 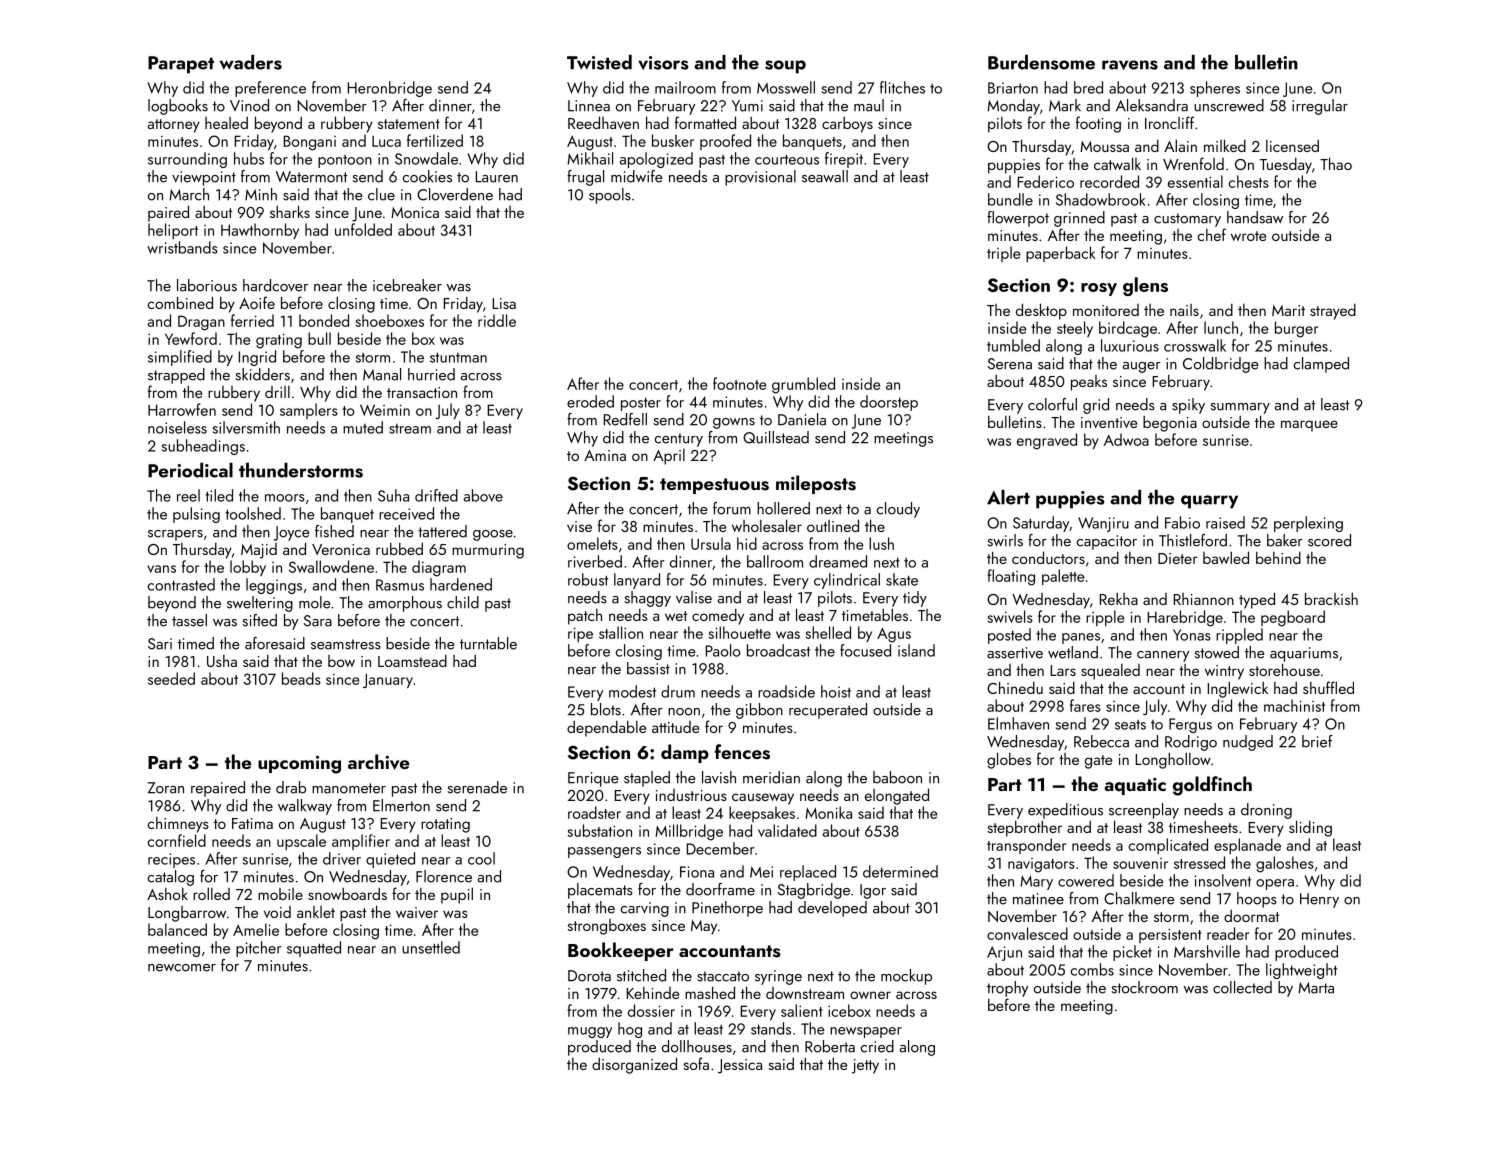 What do you see at coordinates (606, 728) in the screenshot?
I see `dependable` at bounding box center [606, 728].
